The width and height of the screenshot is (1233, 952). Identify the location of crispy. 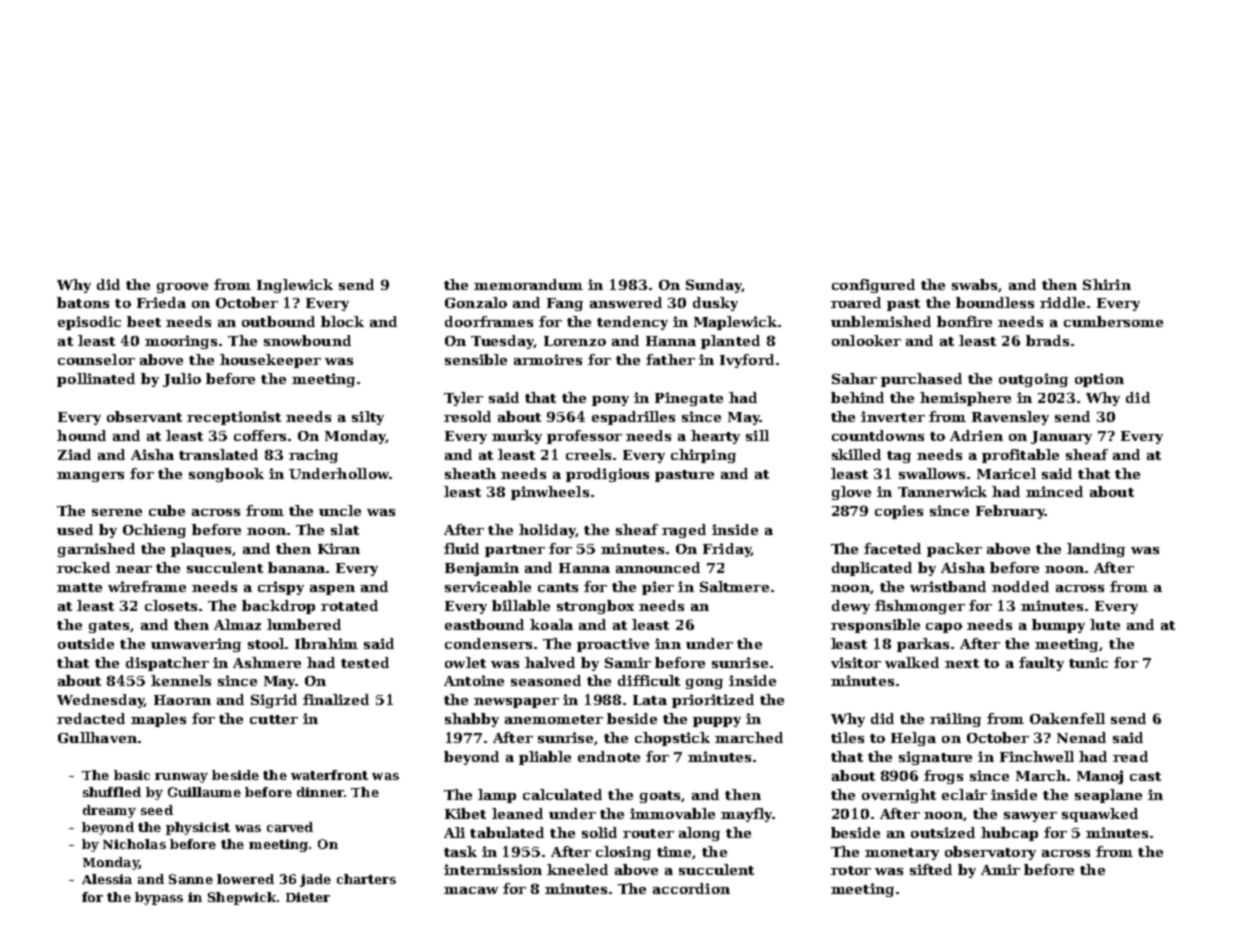
(281, 588).
